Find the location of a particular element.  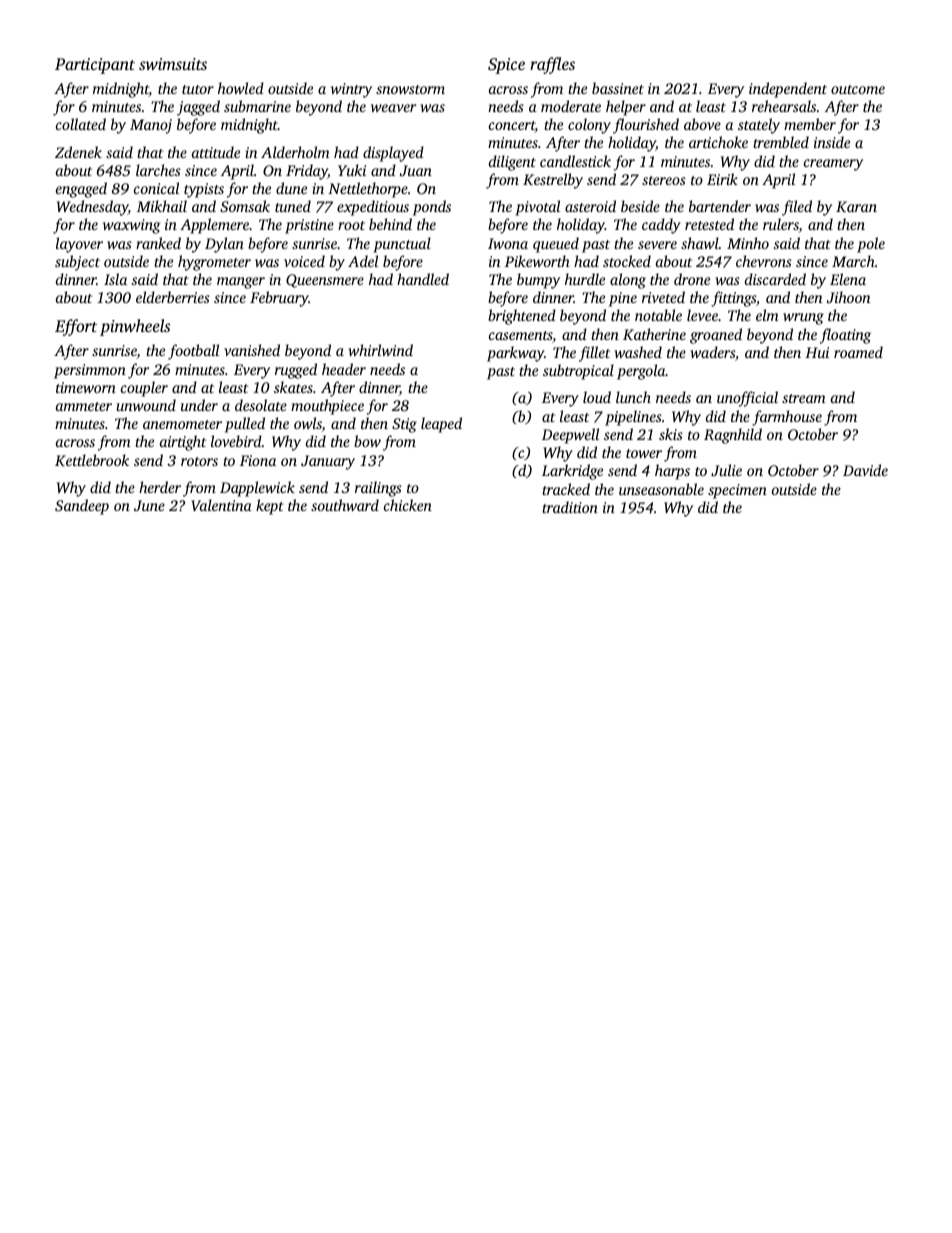

brightened is located at coordinates (522, 317).
